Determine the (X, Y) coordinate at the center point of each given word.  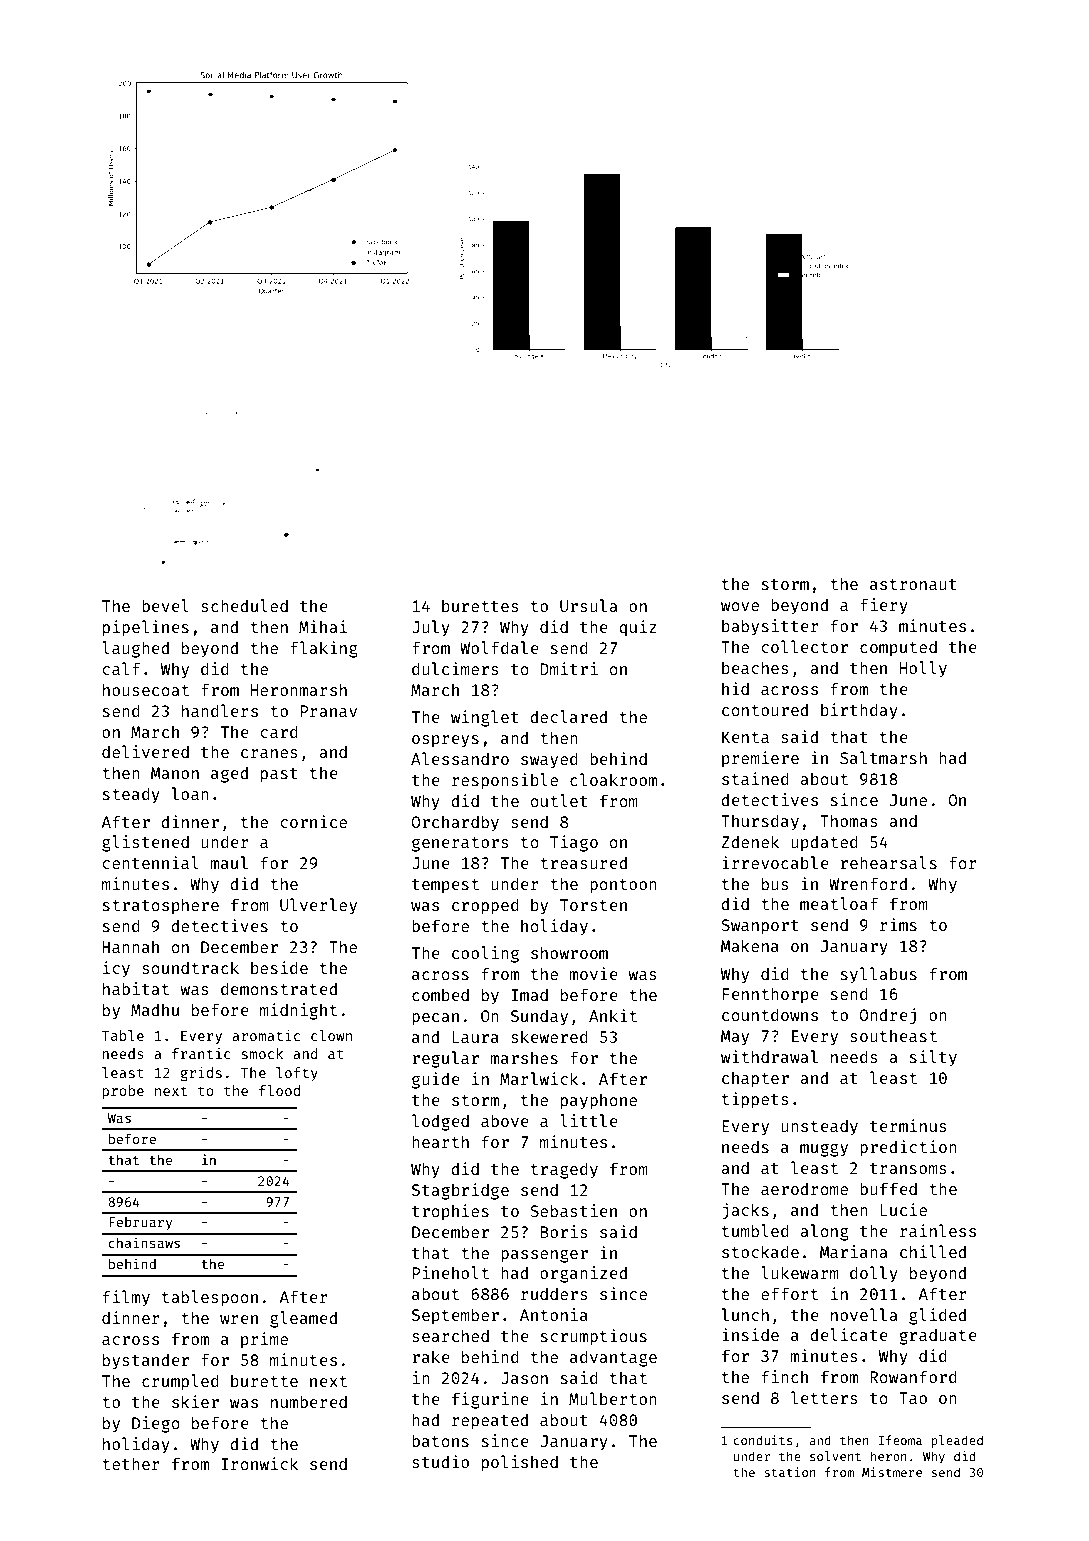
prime (264, 1340)
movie (593, 973)
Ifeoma (900, 1440)
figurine (490, 1400)
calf (121, 668)
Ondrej (887, 1016)
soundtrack (190, 967)
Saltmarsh (883, 757)
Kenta (745, 737)
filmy (126, 1298)
